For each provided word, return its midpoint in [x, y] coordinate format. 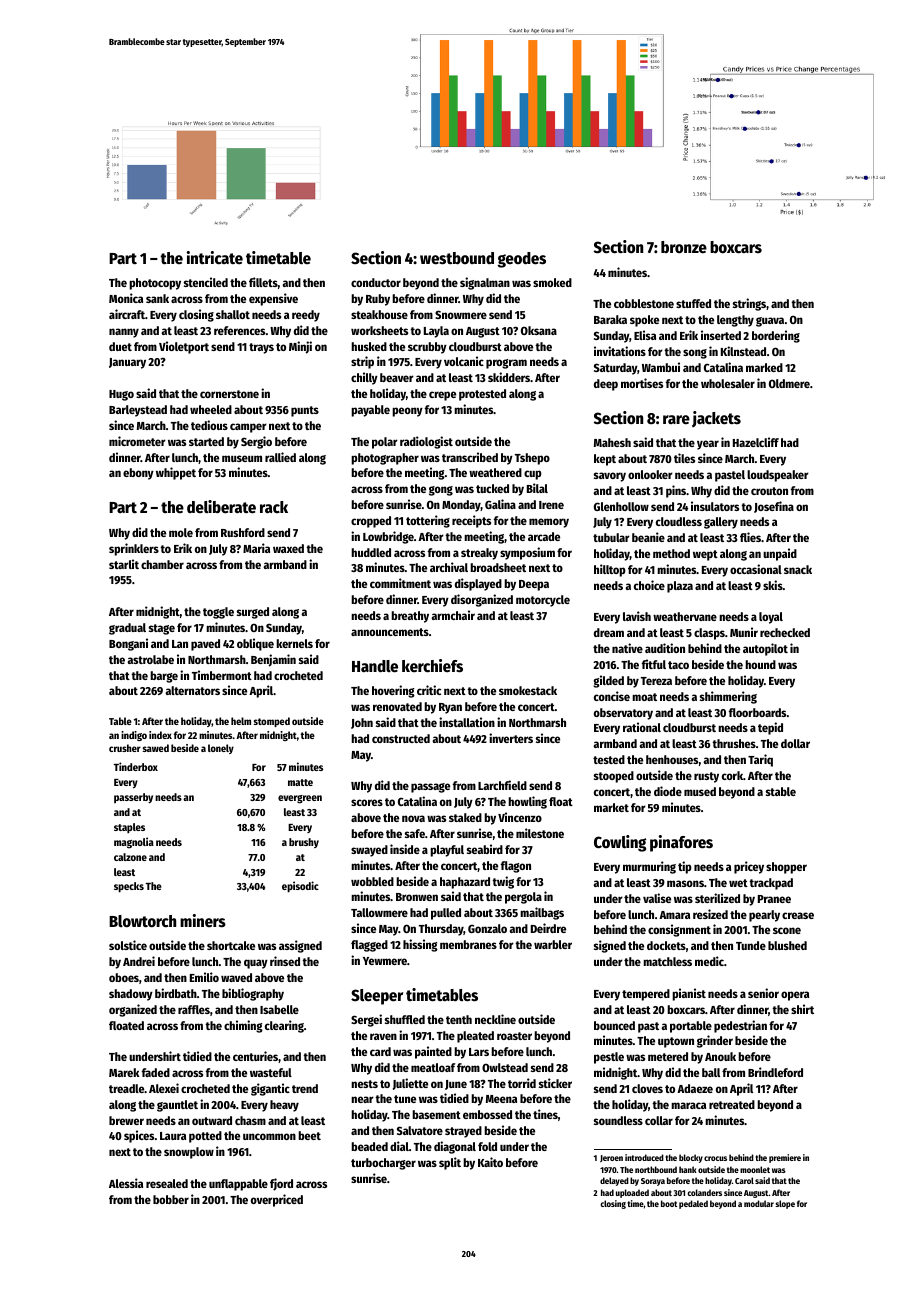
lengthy [735, 321]
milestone [540, 833]
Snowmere [461, 314]
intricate [215, 258]
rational [642, 727]
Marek [124, 1072]
